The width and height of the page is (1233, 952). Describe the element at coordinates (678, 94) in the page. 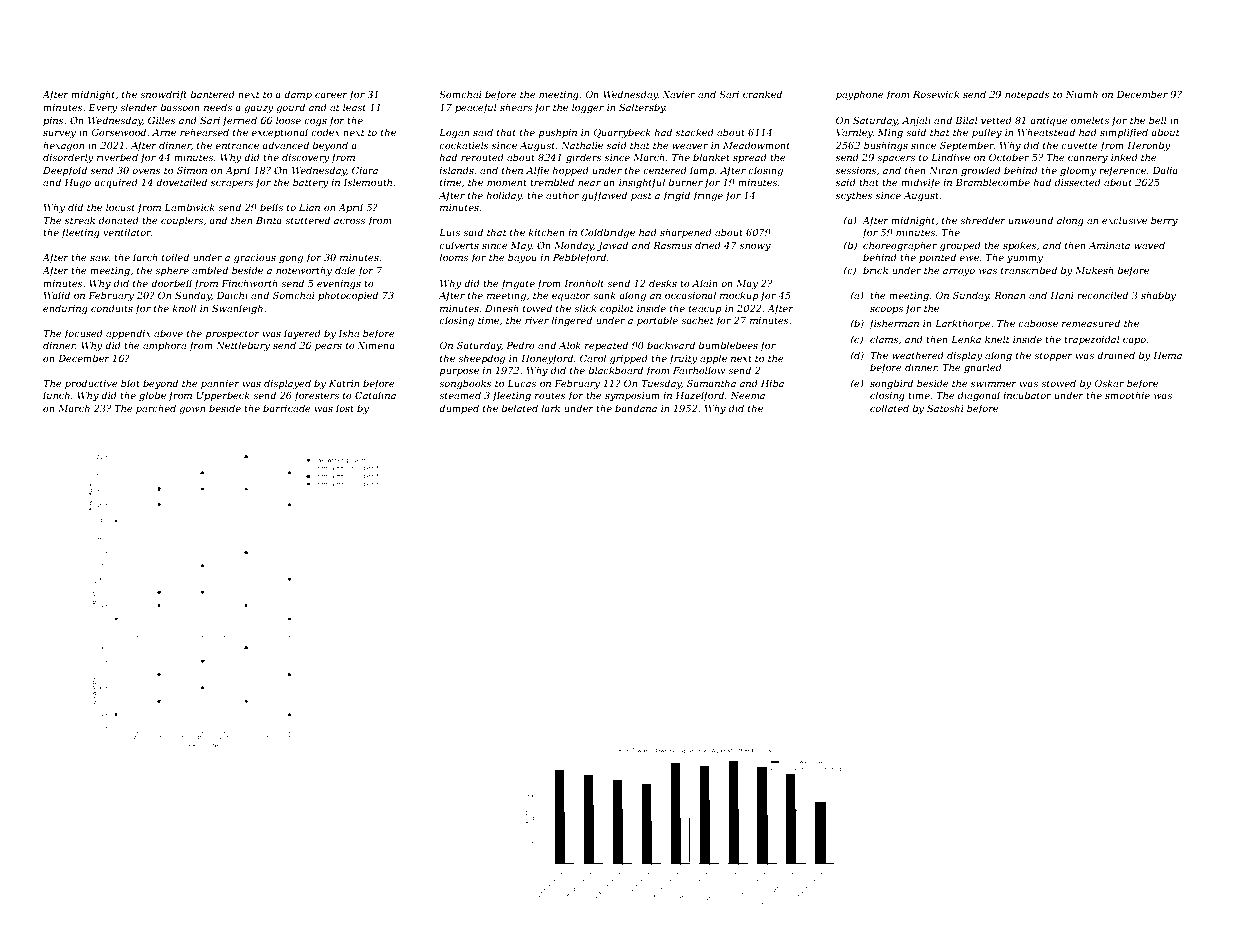

I see `Xavier` at that location.
